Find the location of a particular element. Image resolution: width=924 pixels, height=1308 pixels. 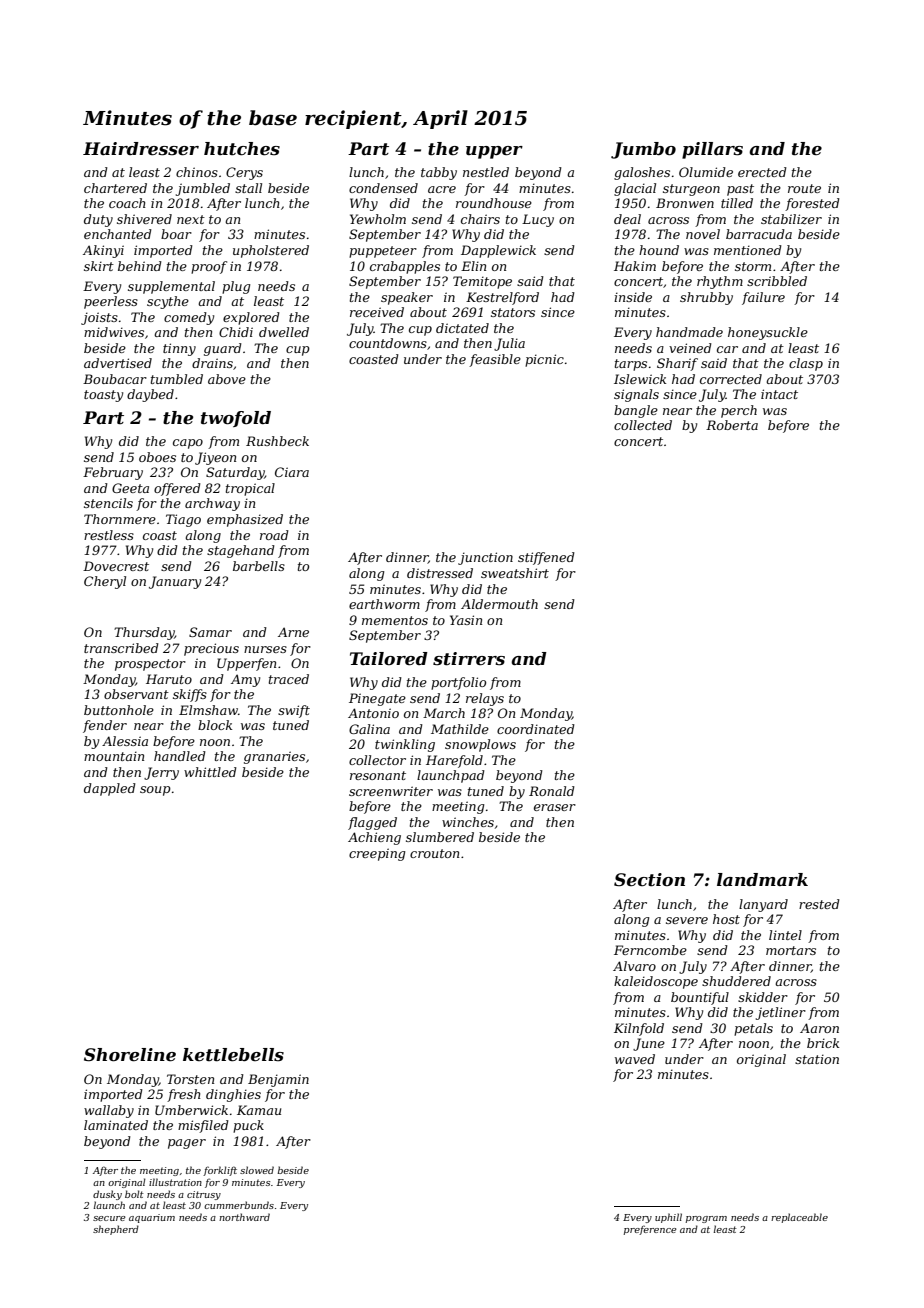

whittled is located at coordinates (210, 772).
